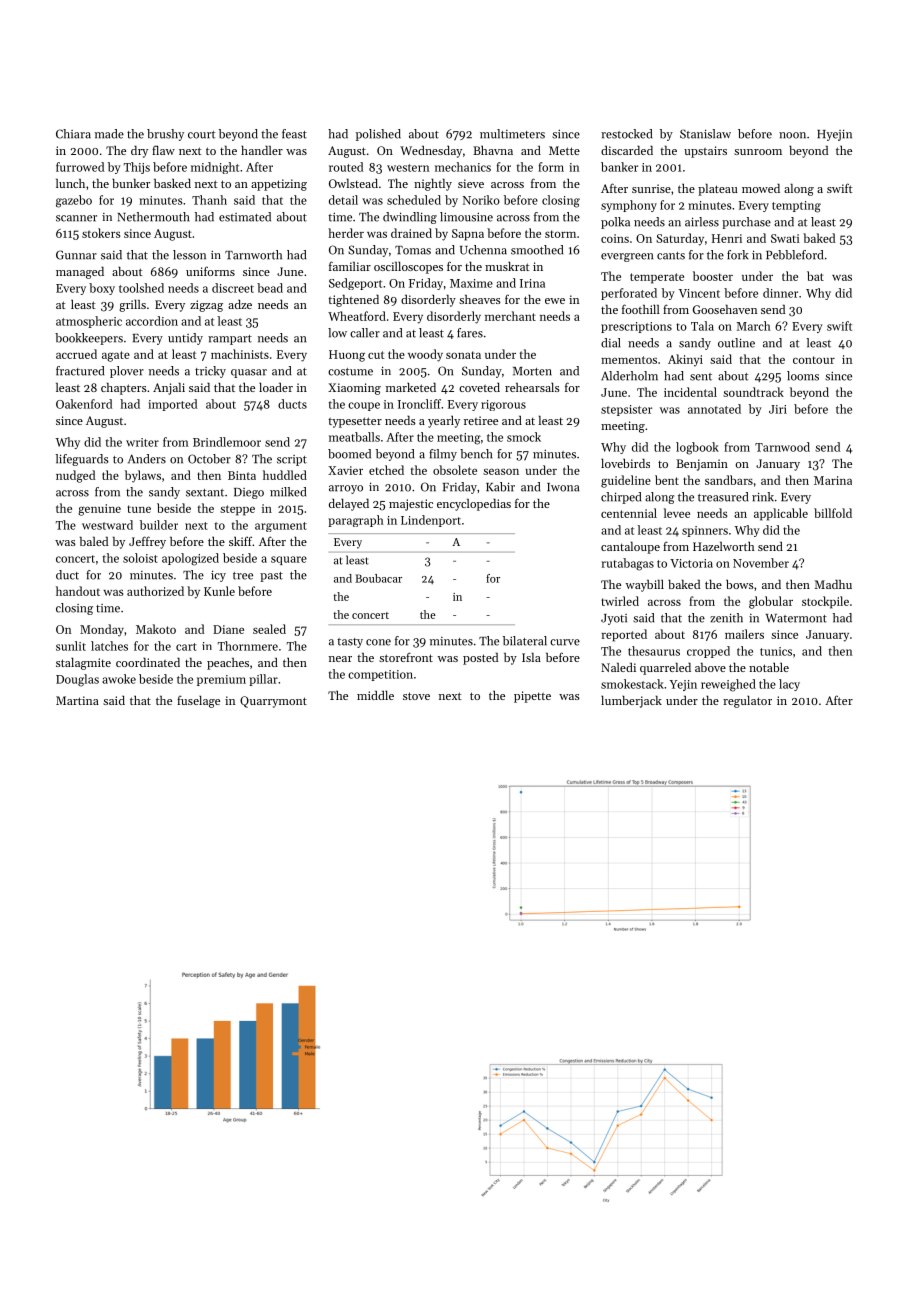 The height and width of the page is (1316, 908). Describe the element at coordinates (350, 372) in the page. I see `costume` at that location.
